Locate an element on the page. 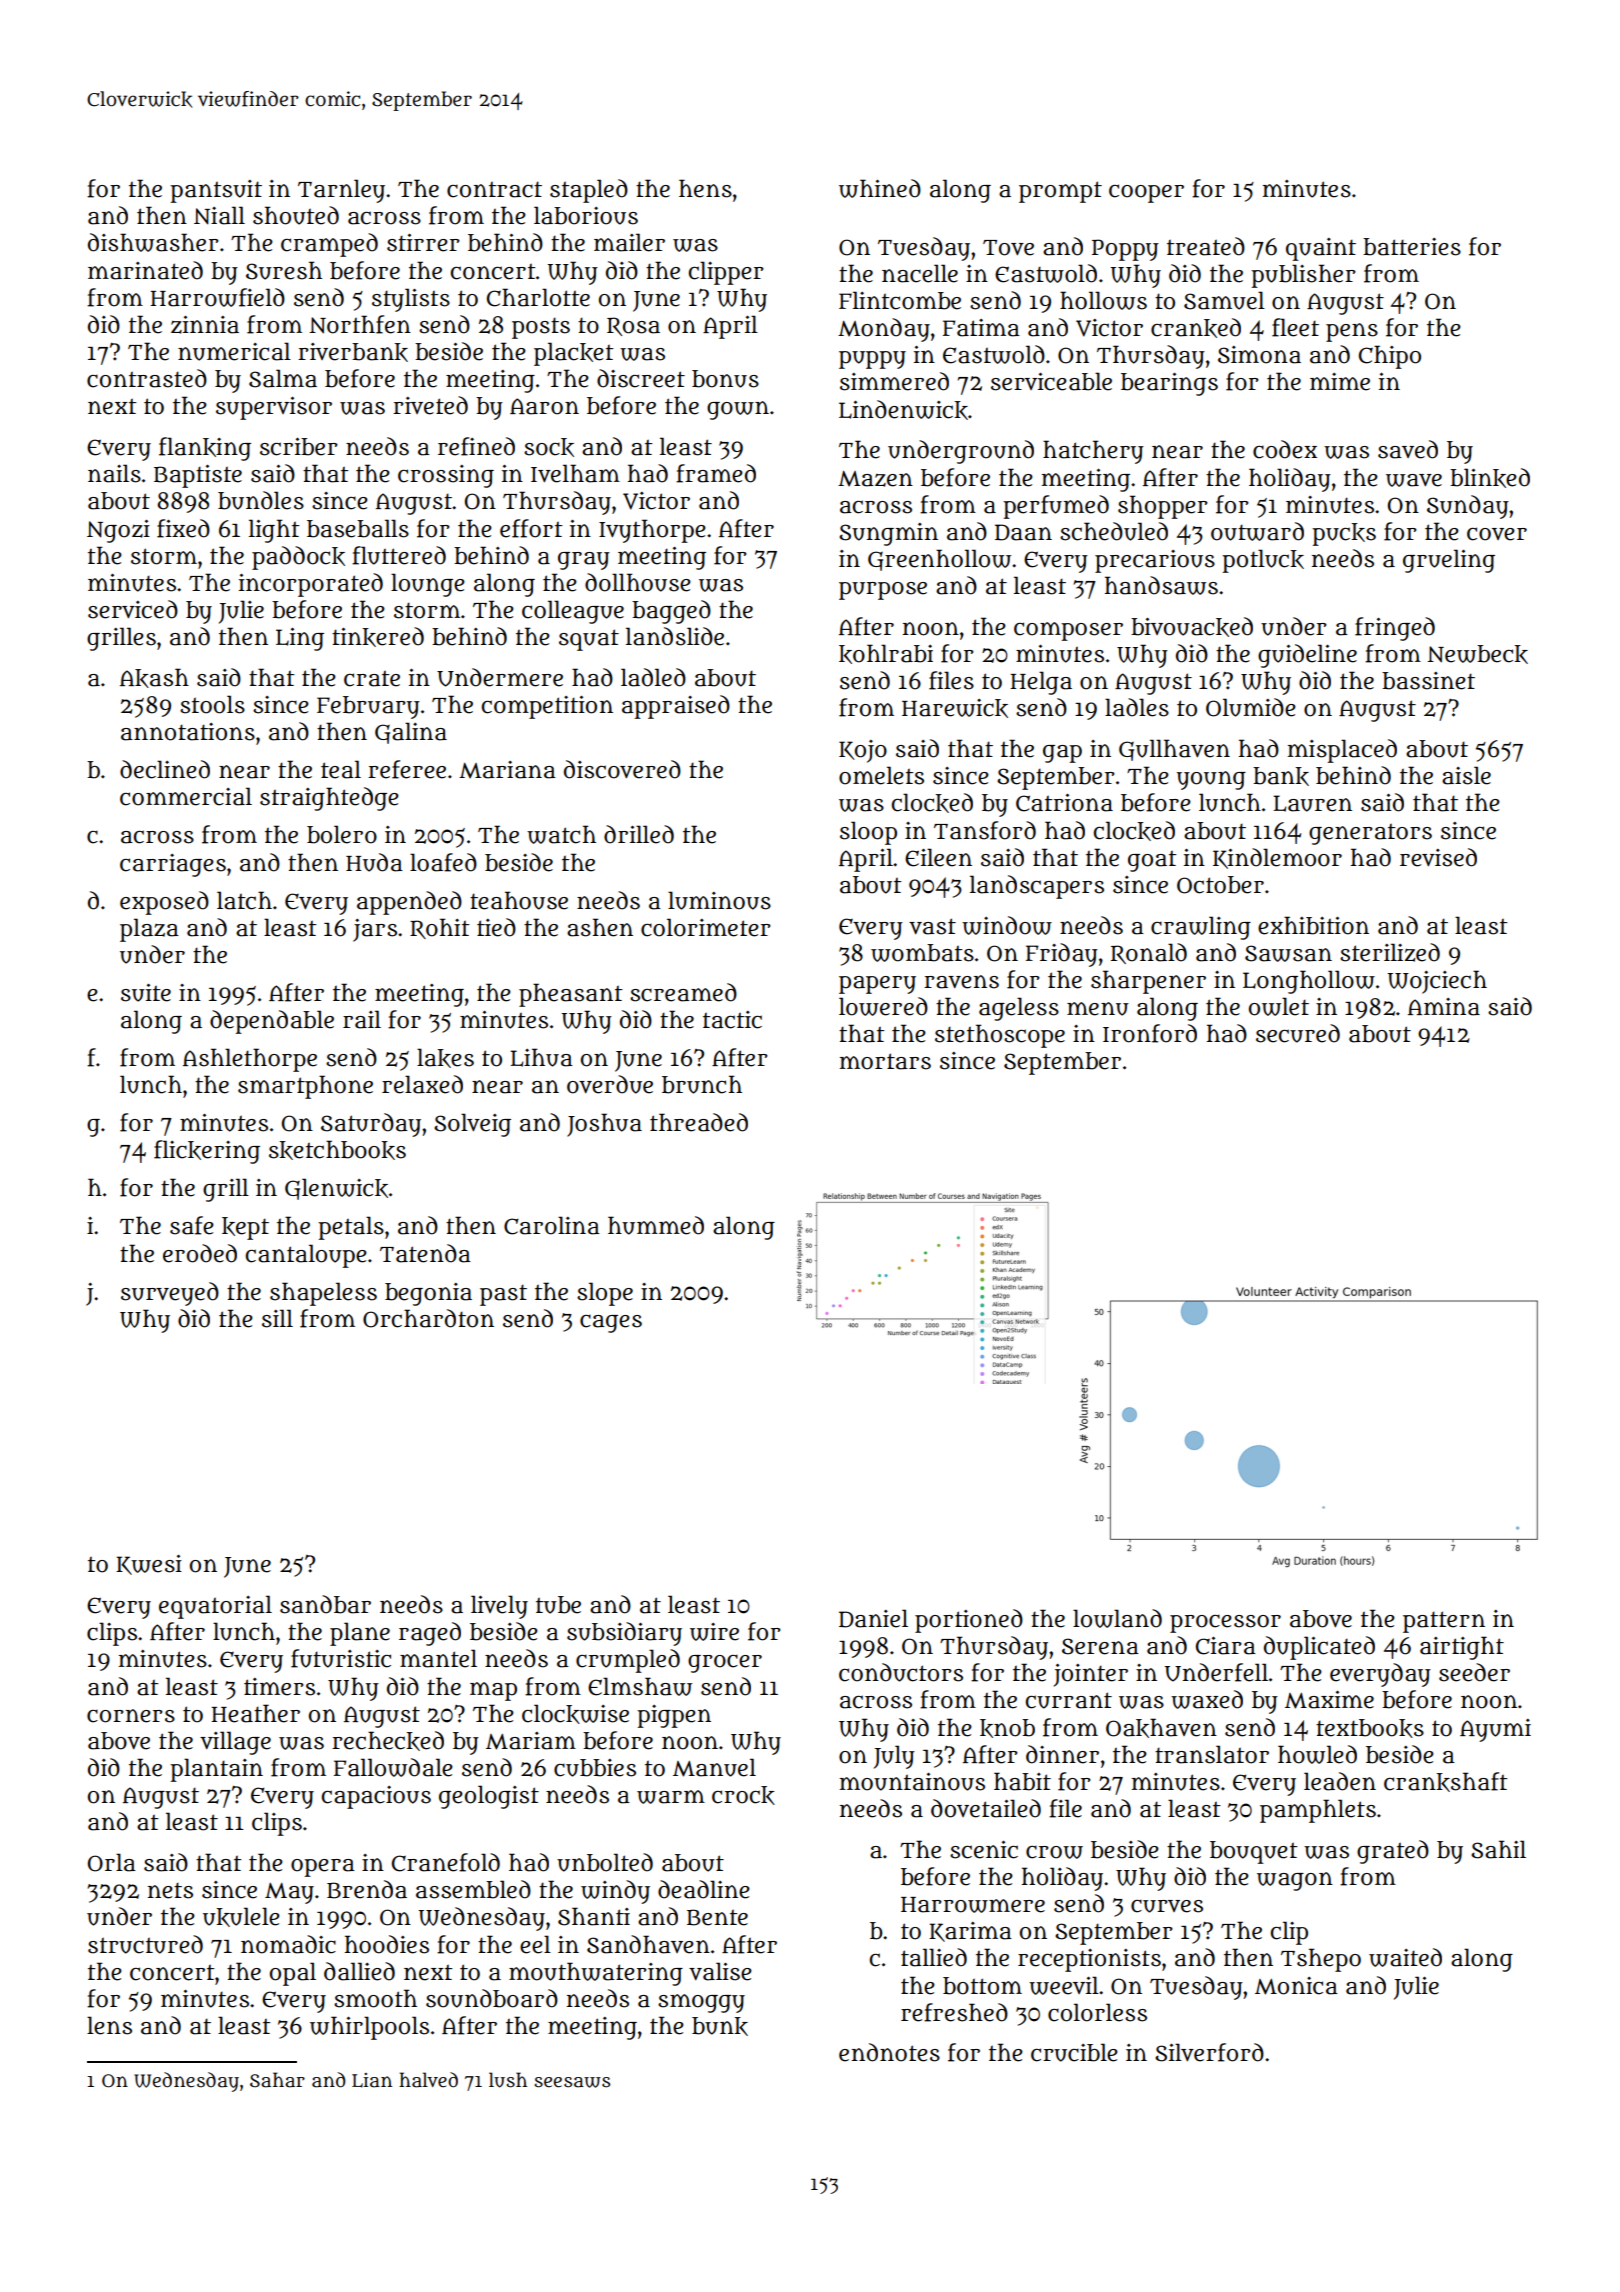 The width and height of the image is (1620, 2292). endnotes is located at coordinates (889, 2052).
